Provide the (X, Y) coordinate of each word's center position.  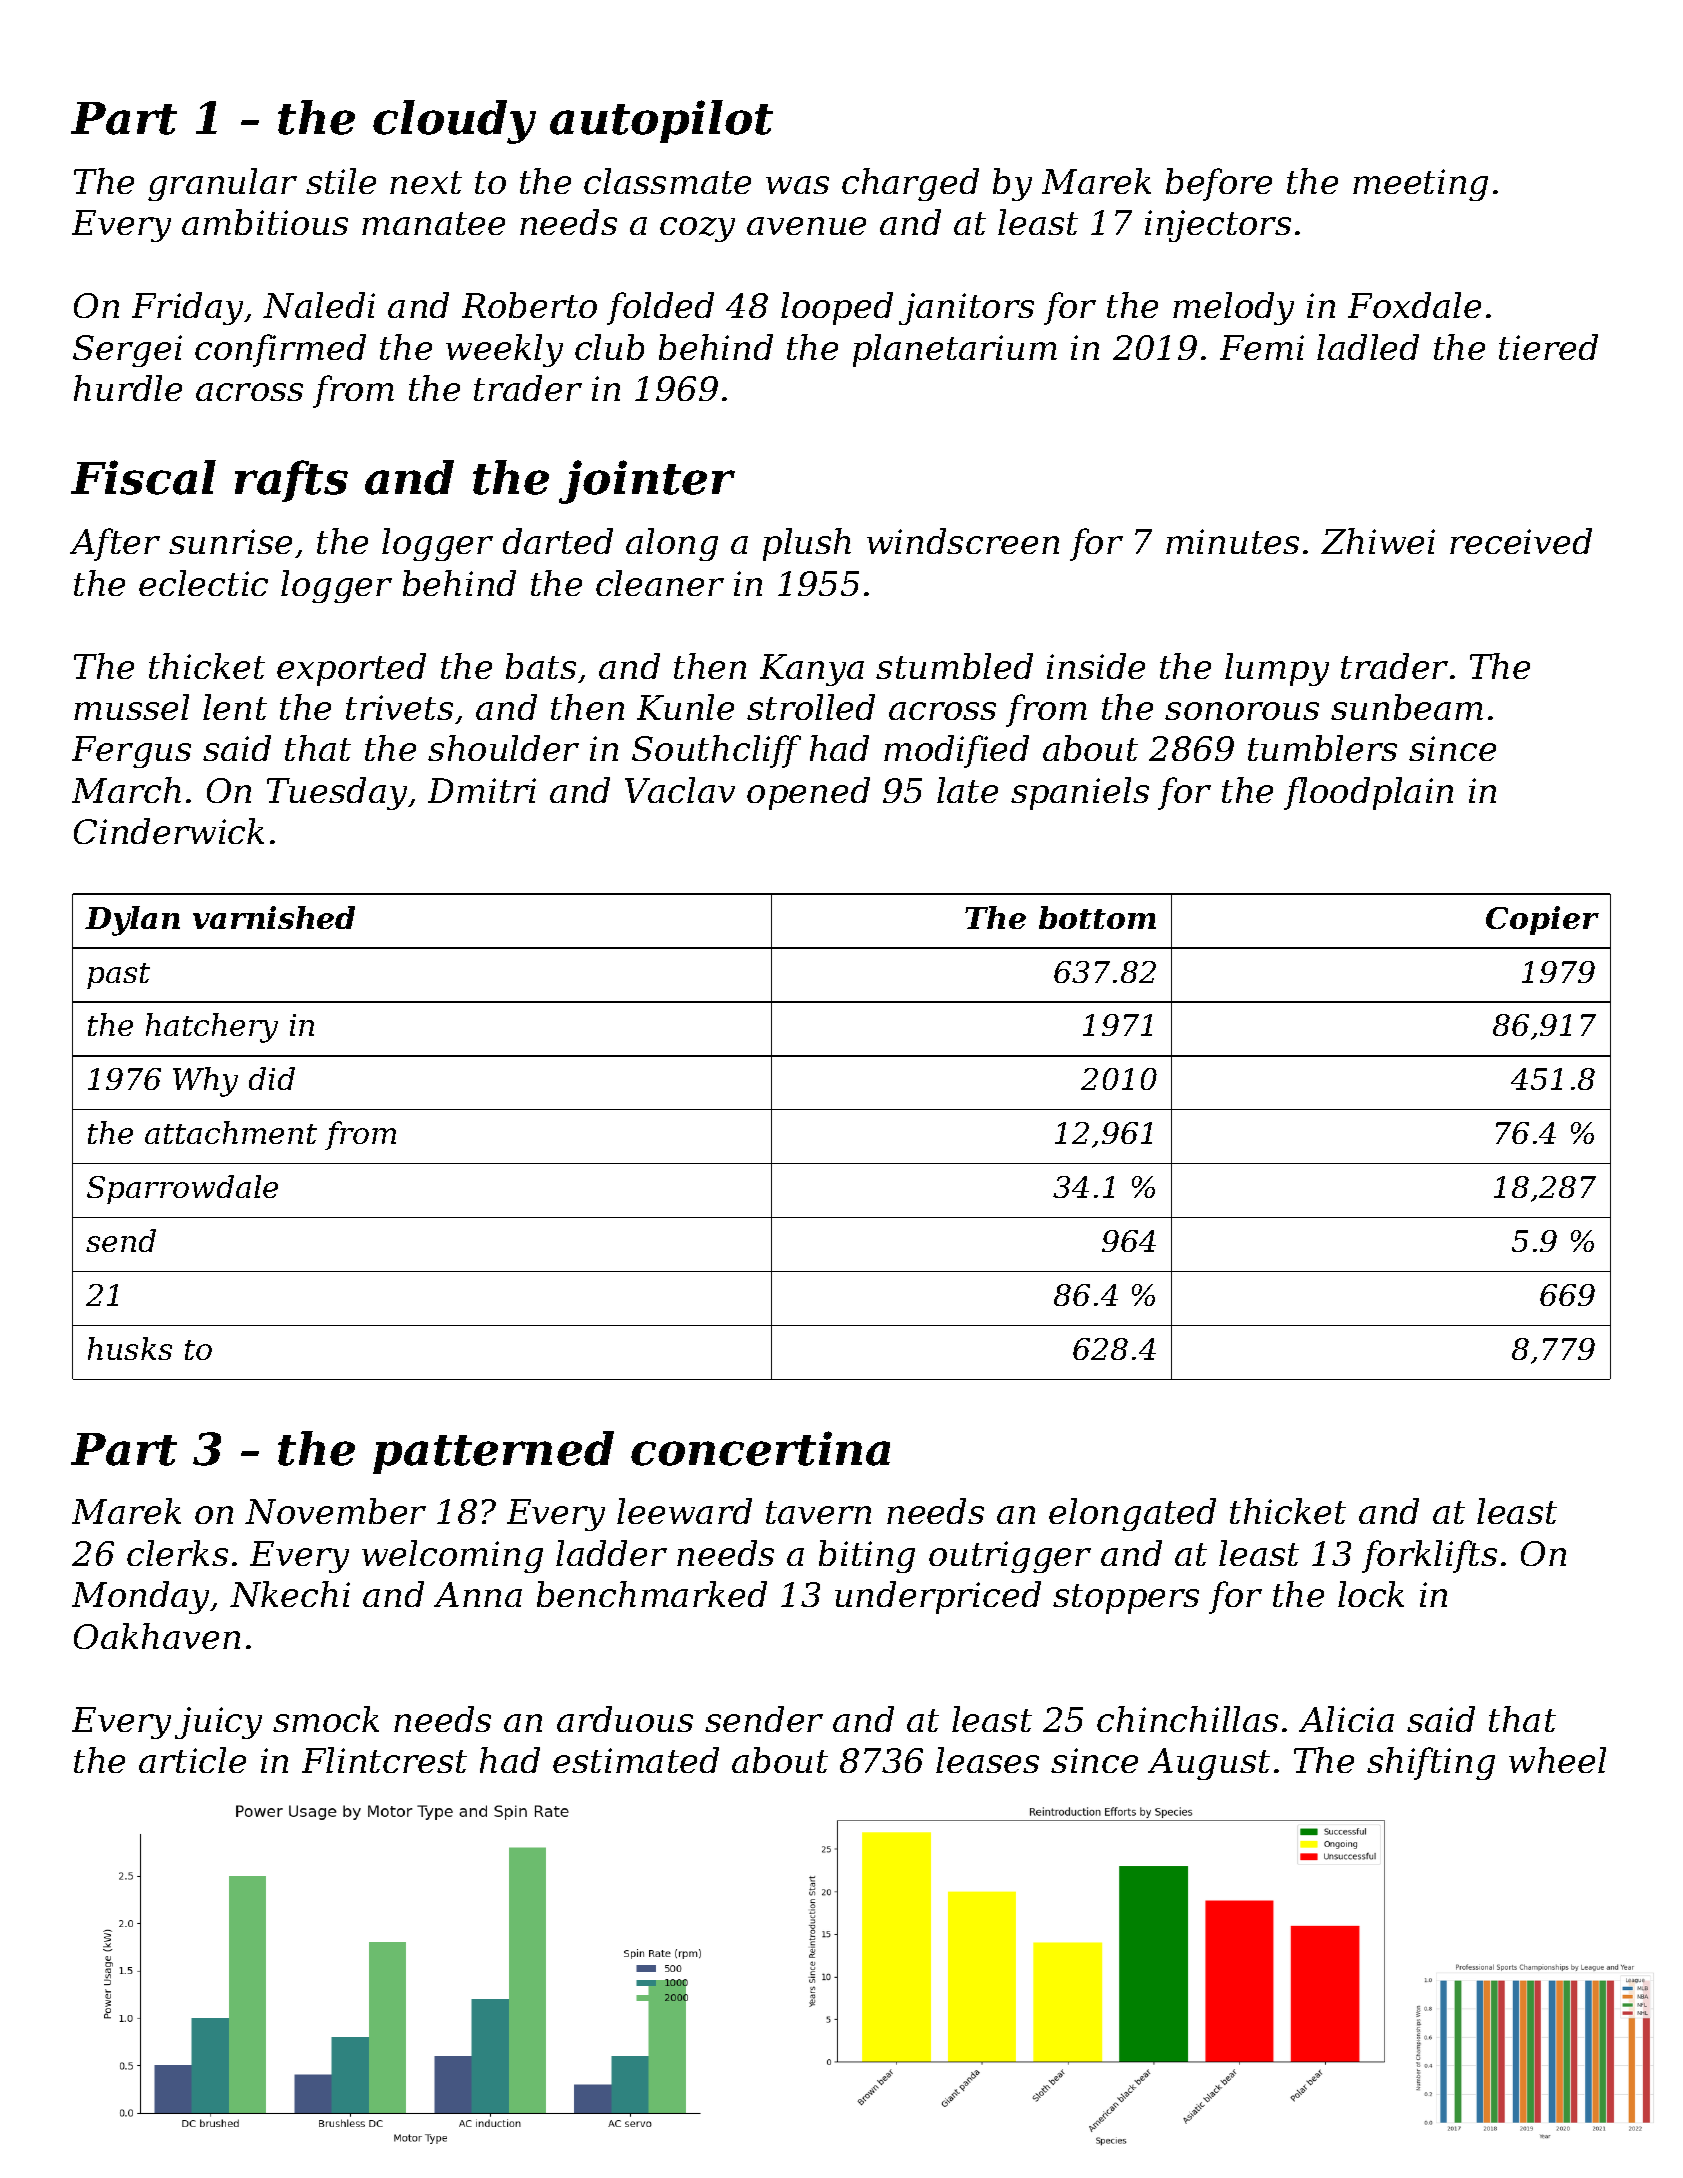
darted (558, 541)
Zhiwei (1378, 541)
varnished (274, 917)
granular (222, 184)
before (1219, 184)
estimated (636, 1760)
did (272, 1078)
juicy (218, 1723)
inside (1096, 666)
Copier (1542, 920)
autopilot (661, 121)
